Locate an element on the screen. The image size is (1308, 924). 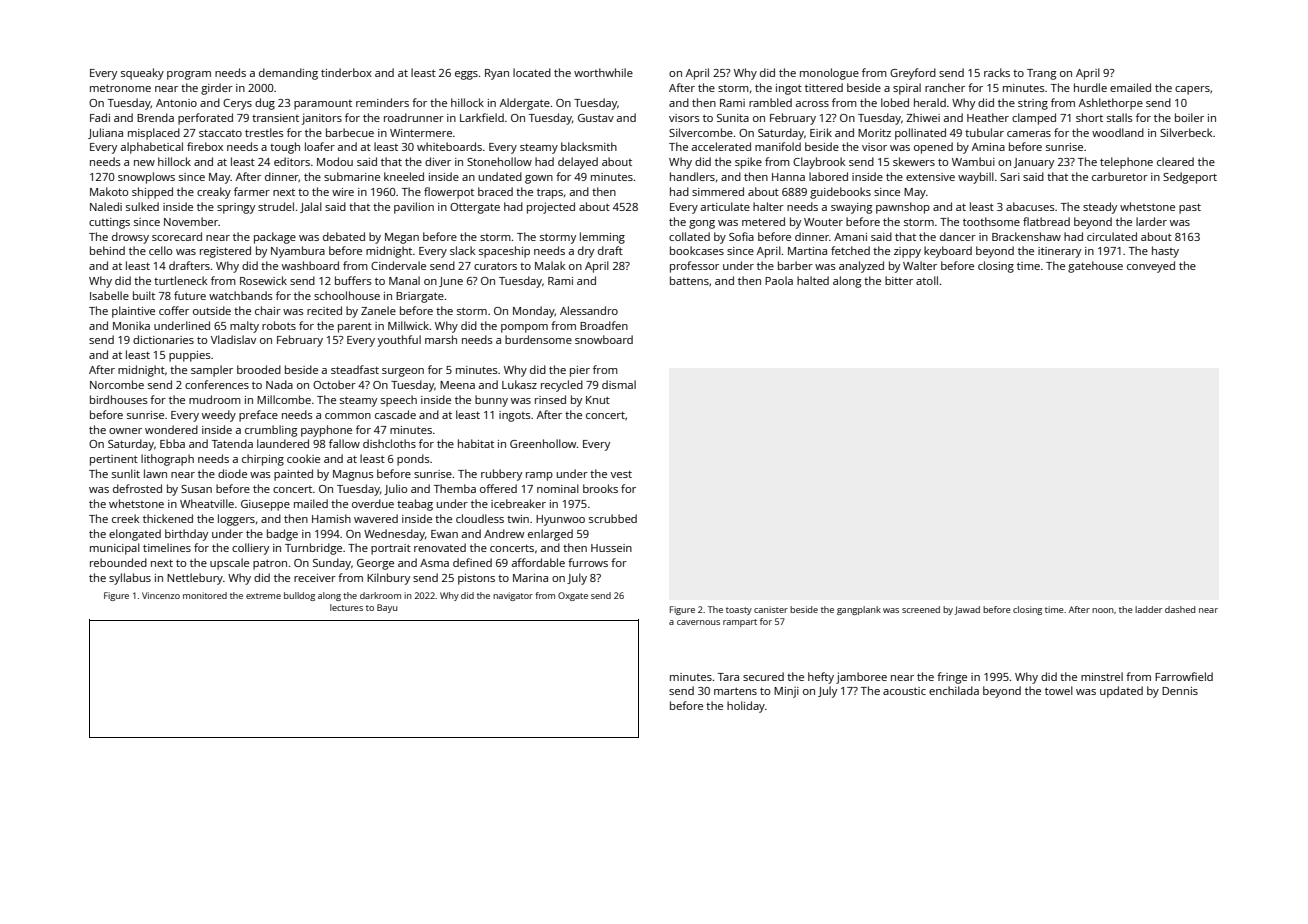
waybill is located at coordinates (976, 178).
